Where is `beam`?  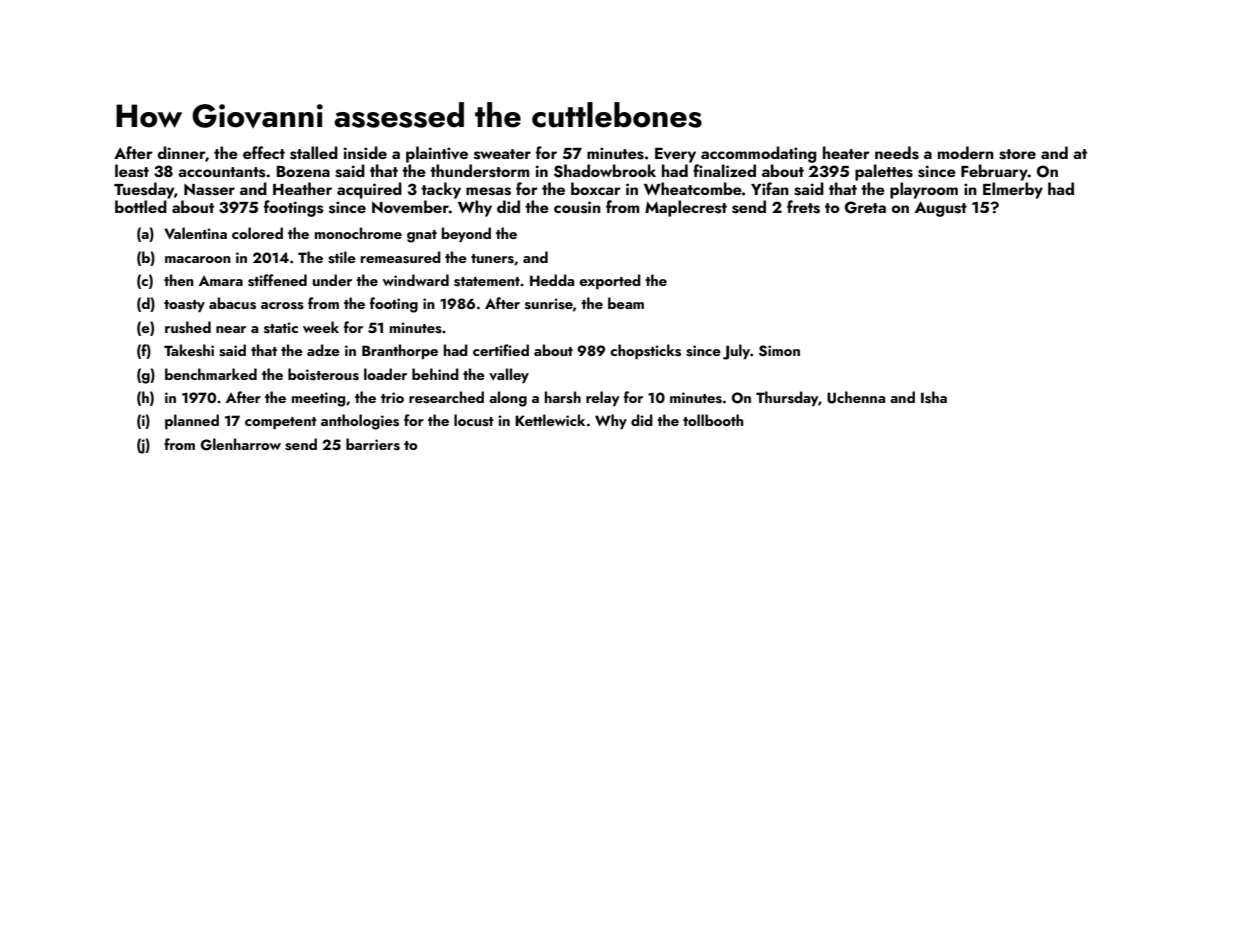
beam is located at coordinates (626, 303).
